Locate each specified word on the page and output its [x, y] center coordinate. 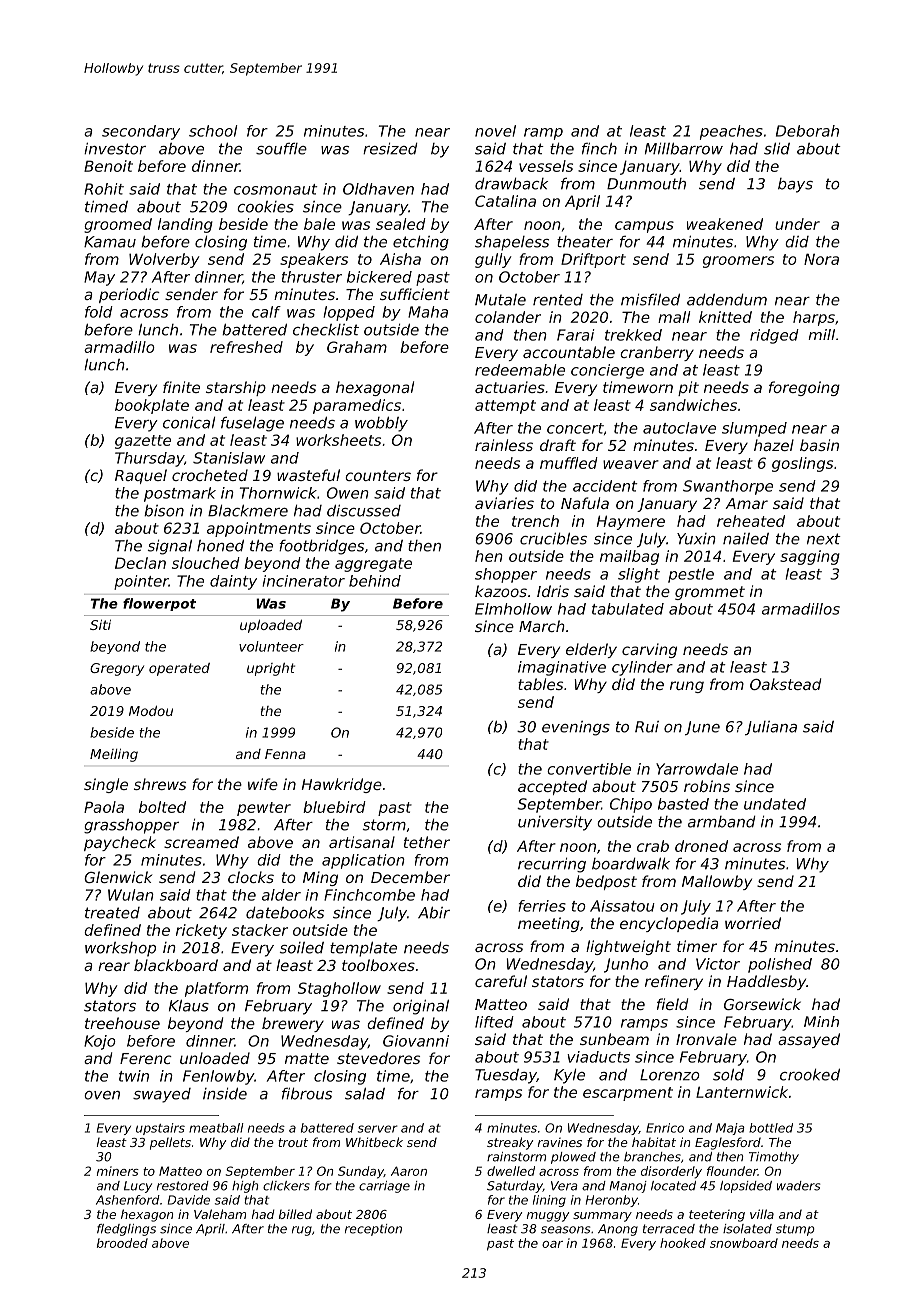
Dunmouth [646, 184]
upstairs [160, 1129]
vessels [546, 166]
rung [687, 687]
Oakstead [785, 684]
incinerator [303, 581]
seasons [565, 1230]
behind [375, 581]
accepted [552, 787]
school [213, 131]
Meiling [114, 755]
